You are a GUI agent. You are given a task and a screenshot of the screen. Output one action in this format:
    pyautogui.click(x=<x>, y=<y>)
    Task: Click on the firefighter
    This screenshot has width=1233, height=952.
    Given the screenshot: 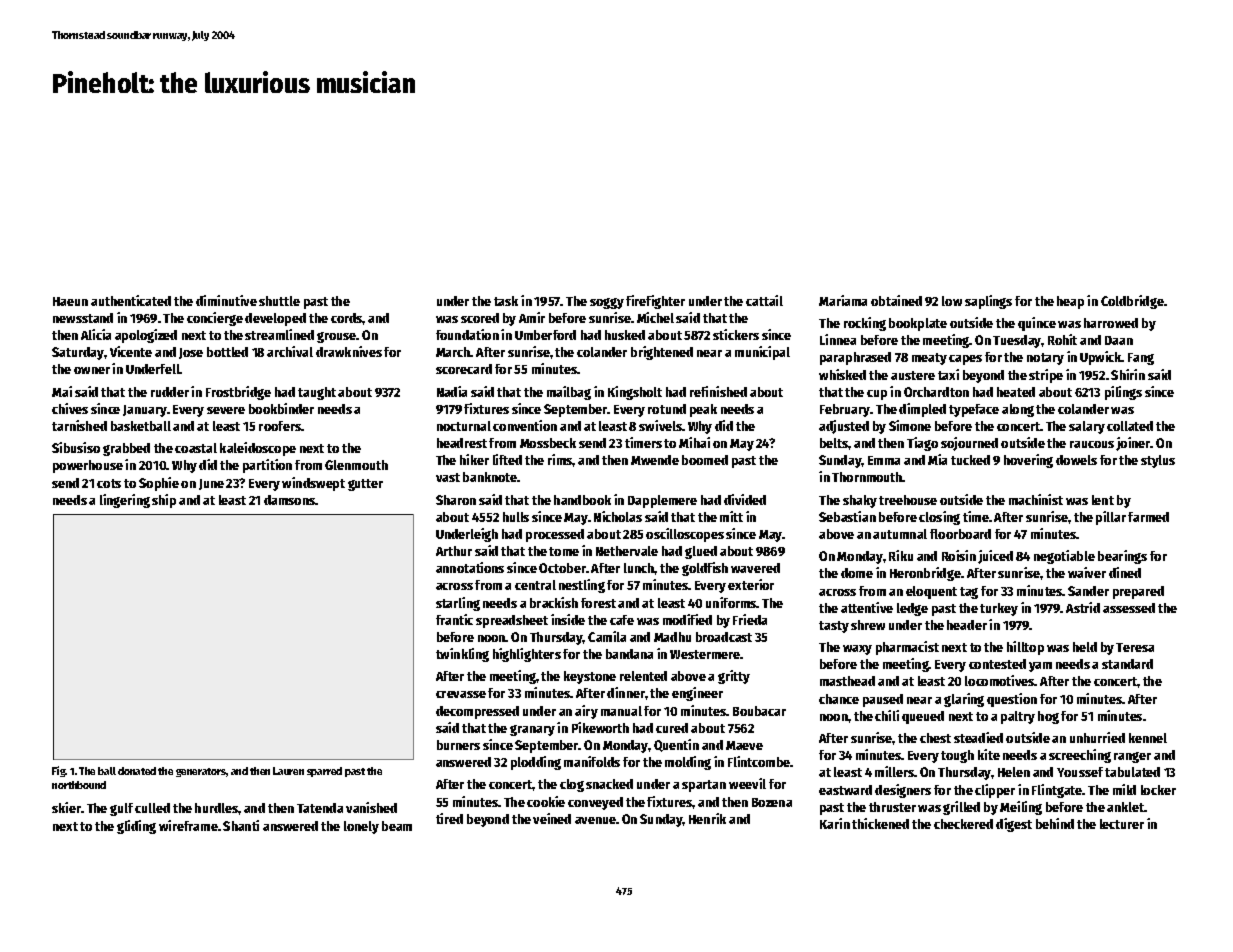 What is the action you would take?
    pyautogui.click(x=655, y=302)
